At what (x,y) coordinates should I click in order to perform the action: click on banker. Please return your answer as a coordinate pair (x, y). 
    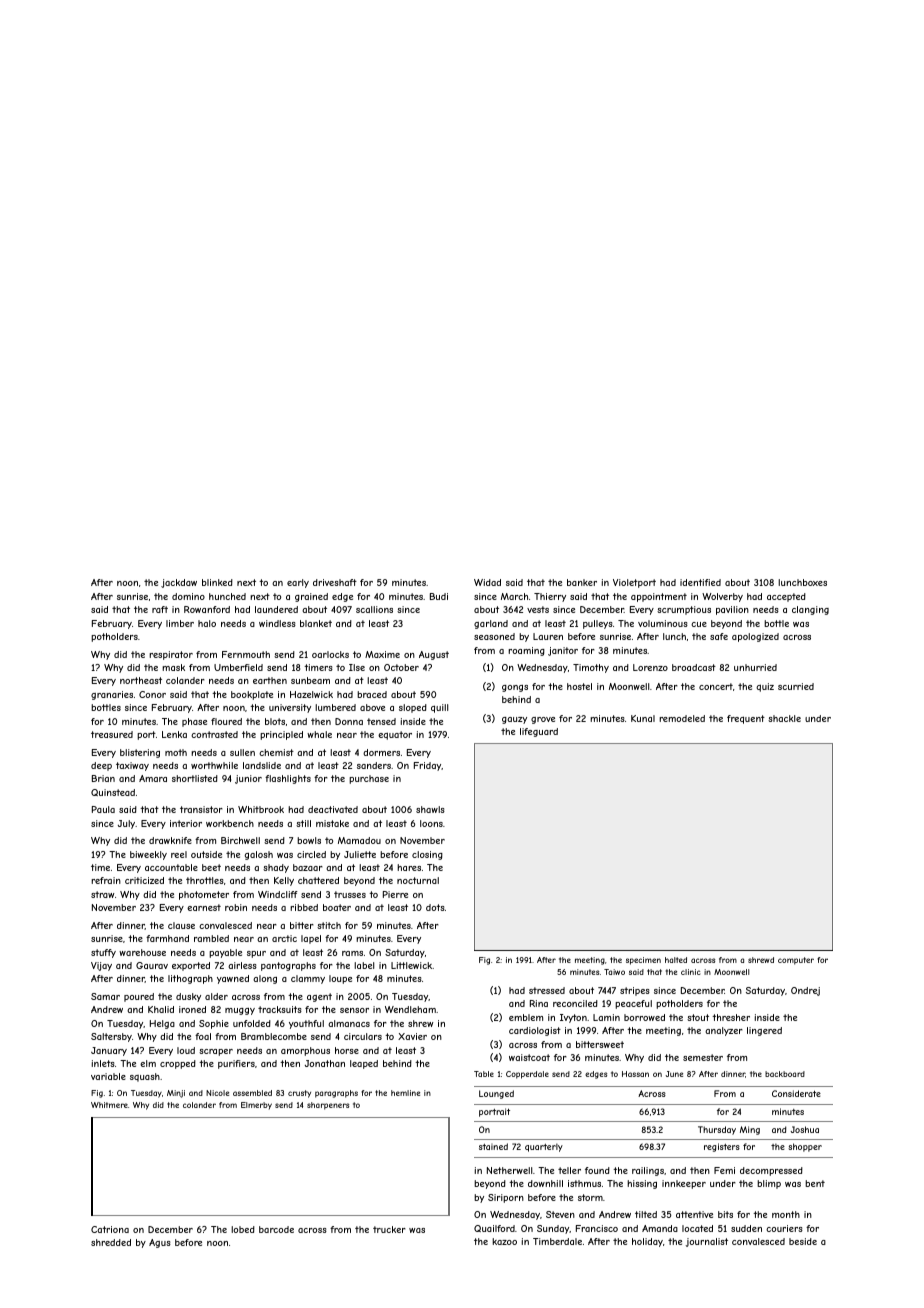
    Looking at the image, I should click on (582, 582).
